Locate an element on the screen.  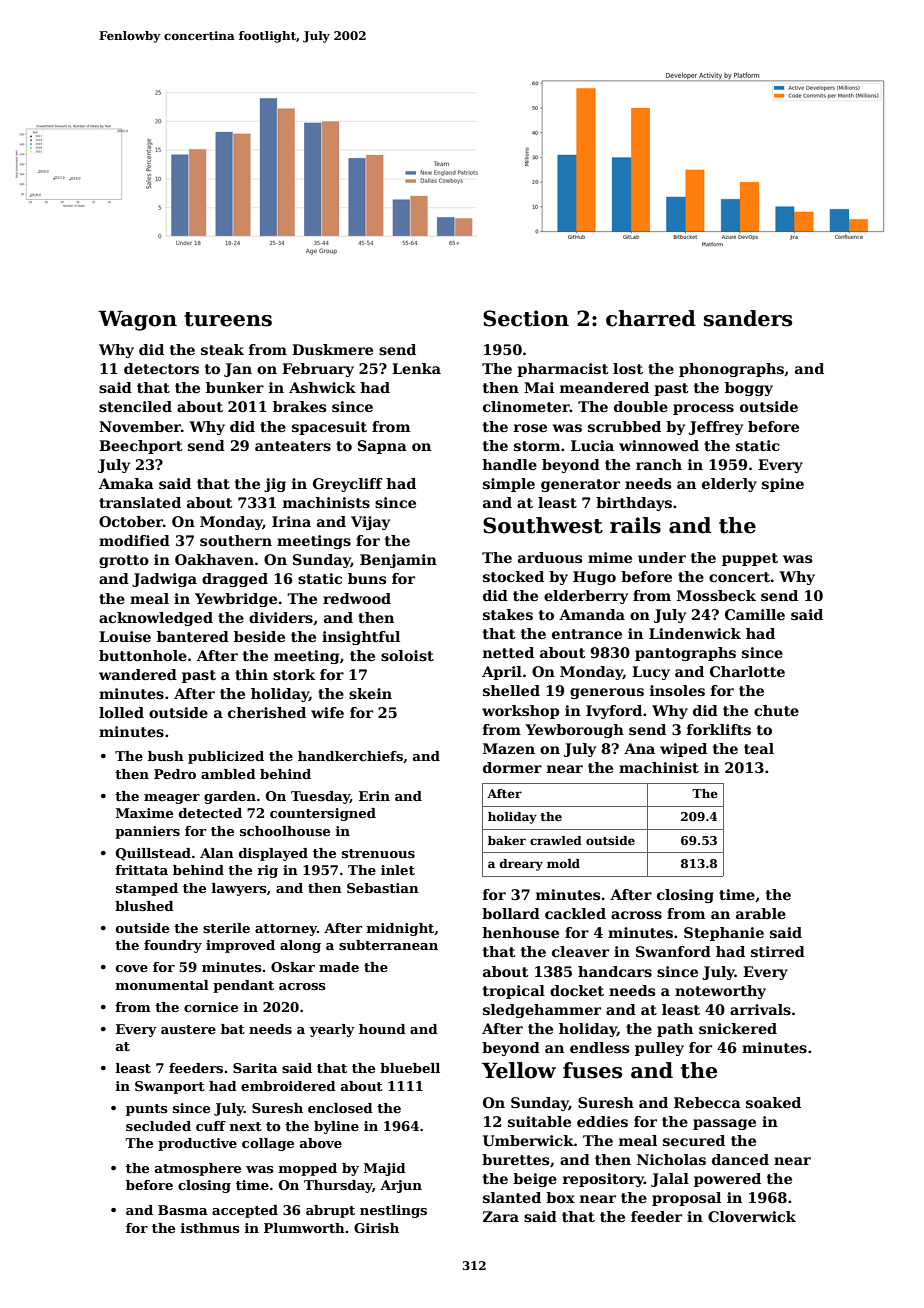
boggy is located at coordinates (749, 389).
